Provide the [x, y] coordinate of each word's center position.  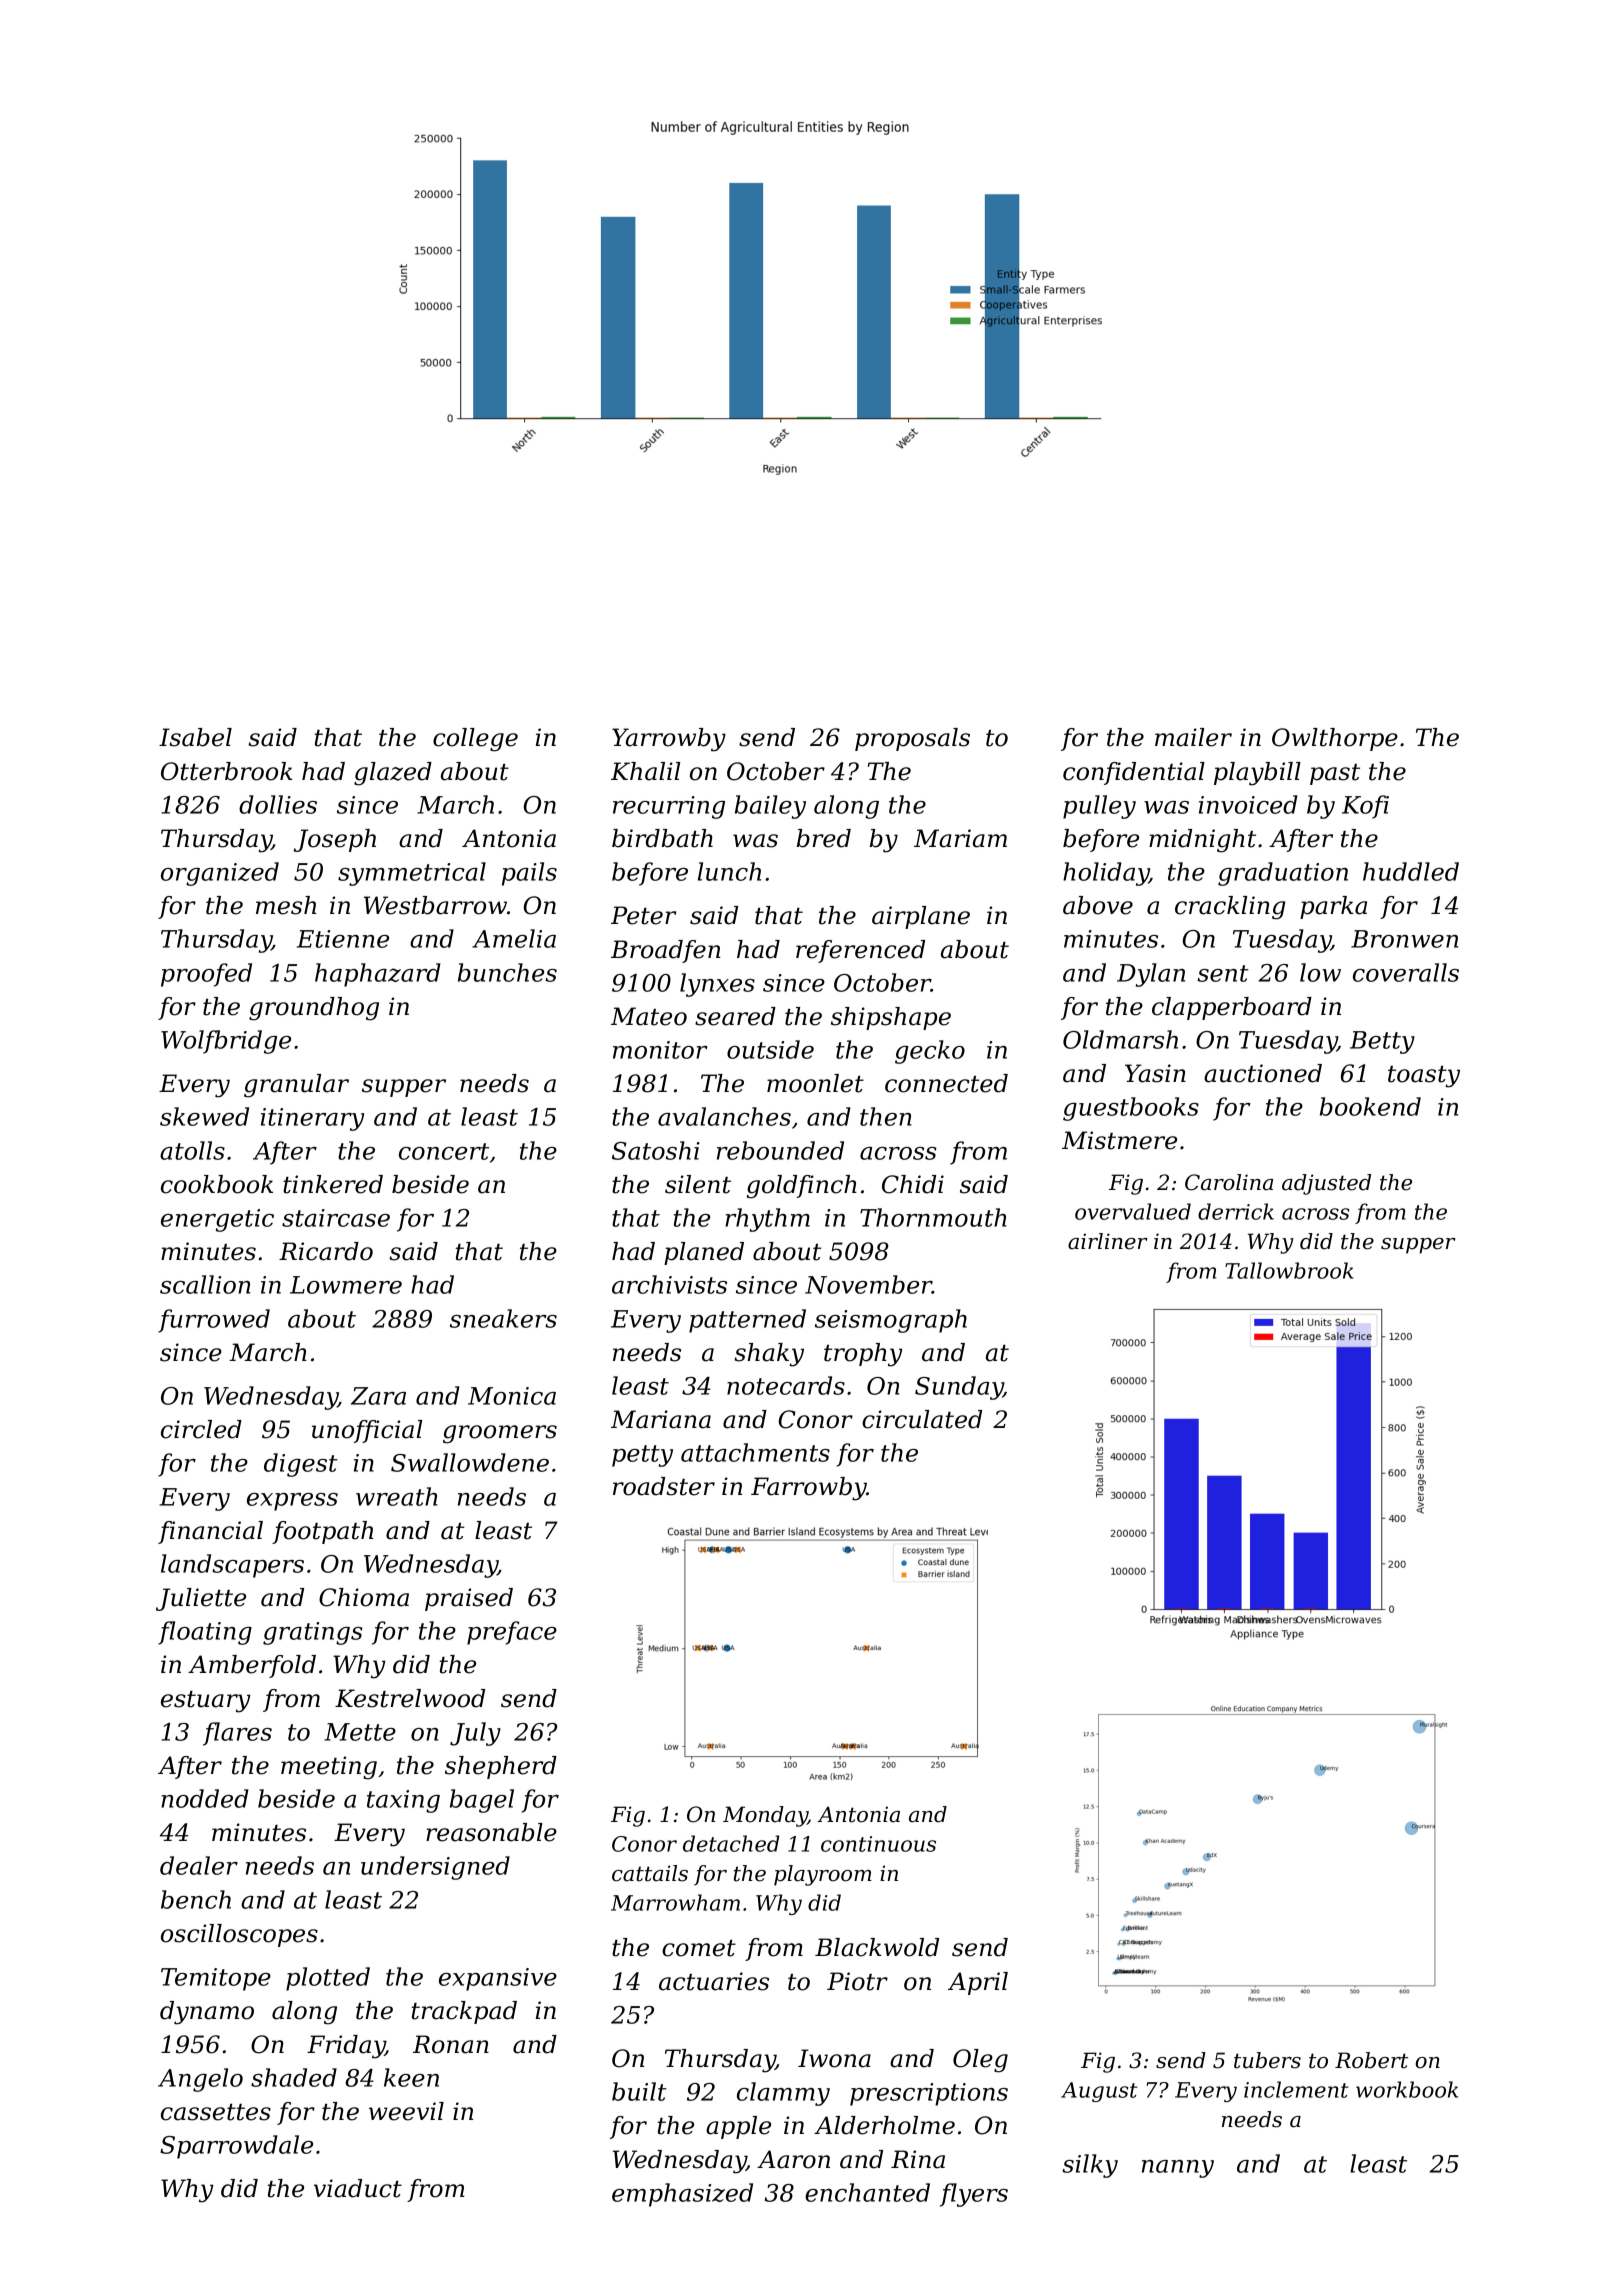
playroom [823, 1875]
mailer [1193, 737]
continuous [878, 1844]
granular [296, 1086]
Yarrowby [669, 740]
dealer [199, 1865]
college [475, 740]
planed [704, 1253]
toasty [1424, 1077]
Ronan [451, 2044]
